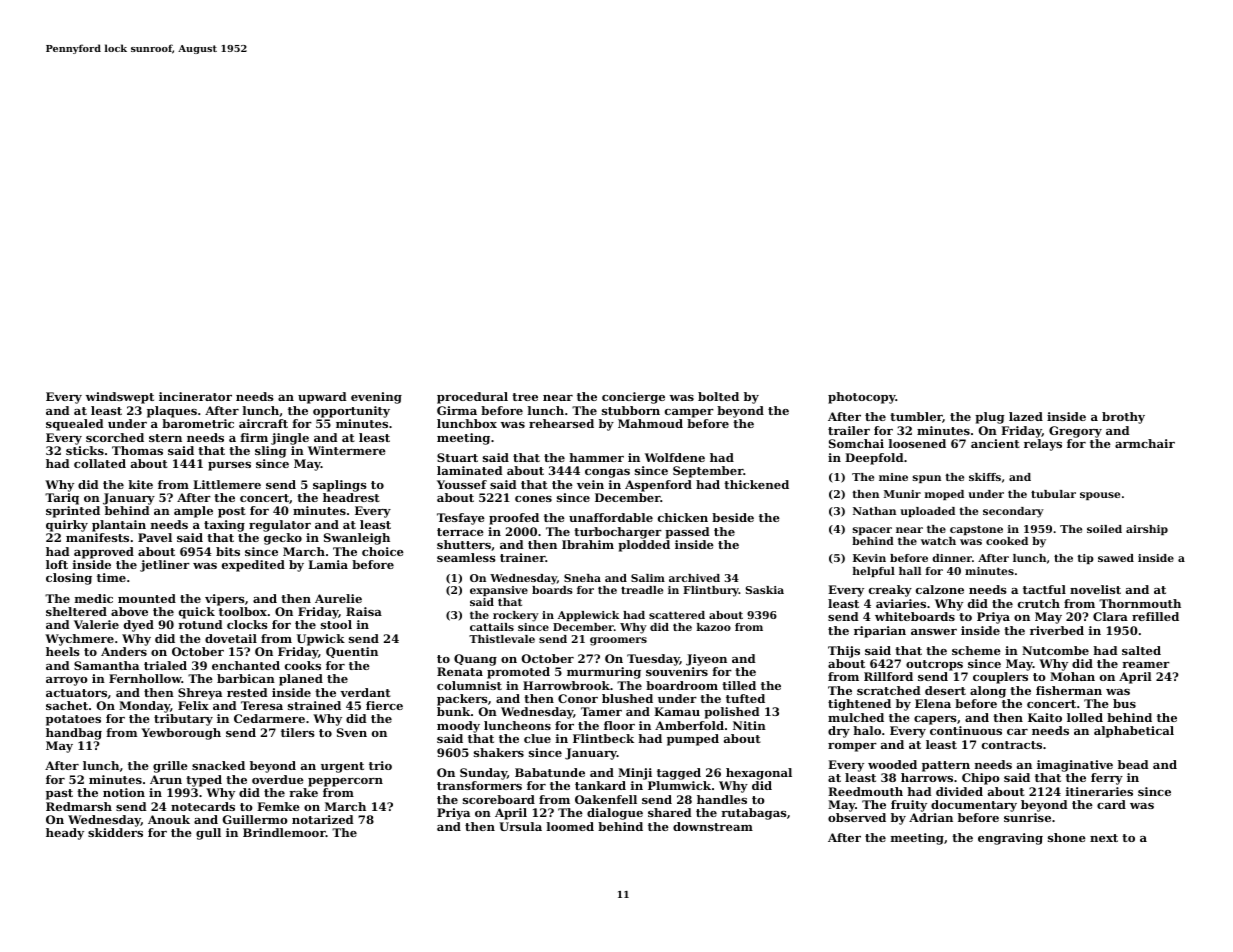  What do you see at coordinates (718, 396) in the screenshot?
I see `bolted` at bounding box center [718, 396].
